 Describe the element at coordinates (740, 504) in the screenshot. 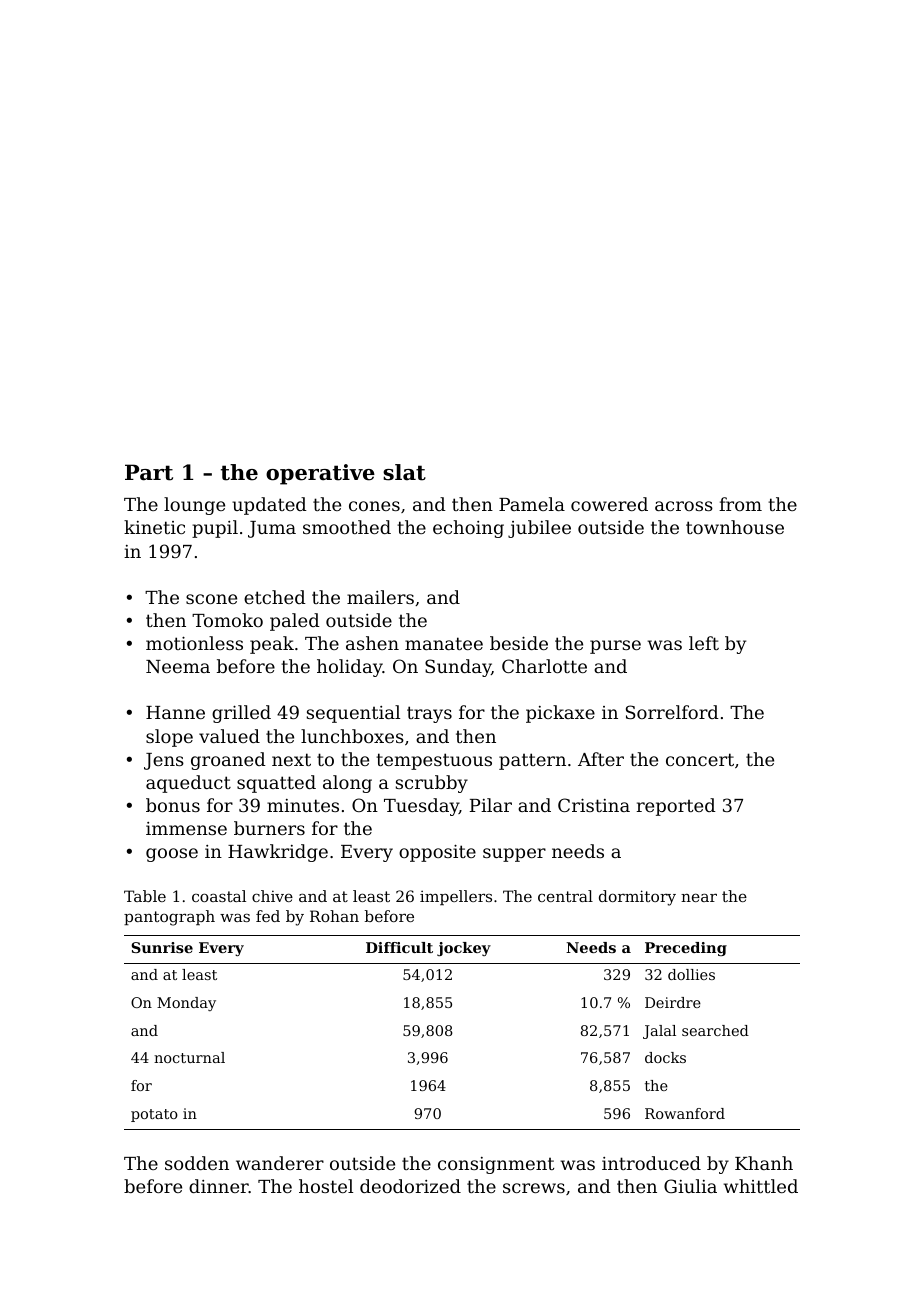

I see `from` at that location.
